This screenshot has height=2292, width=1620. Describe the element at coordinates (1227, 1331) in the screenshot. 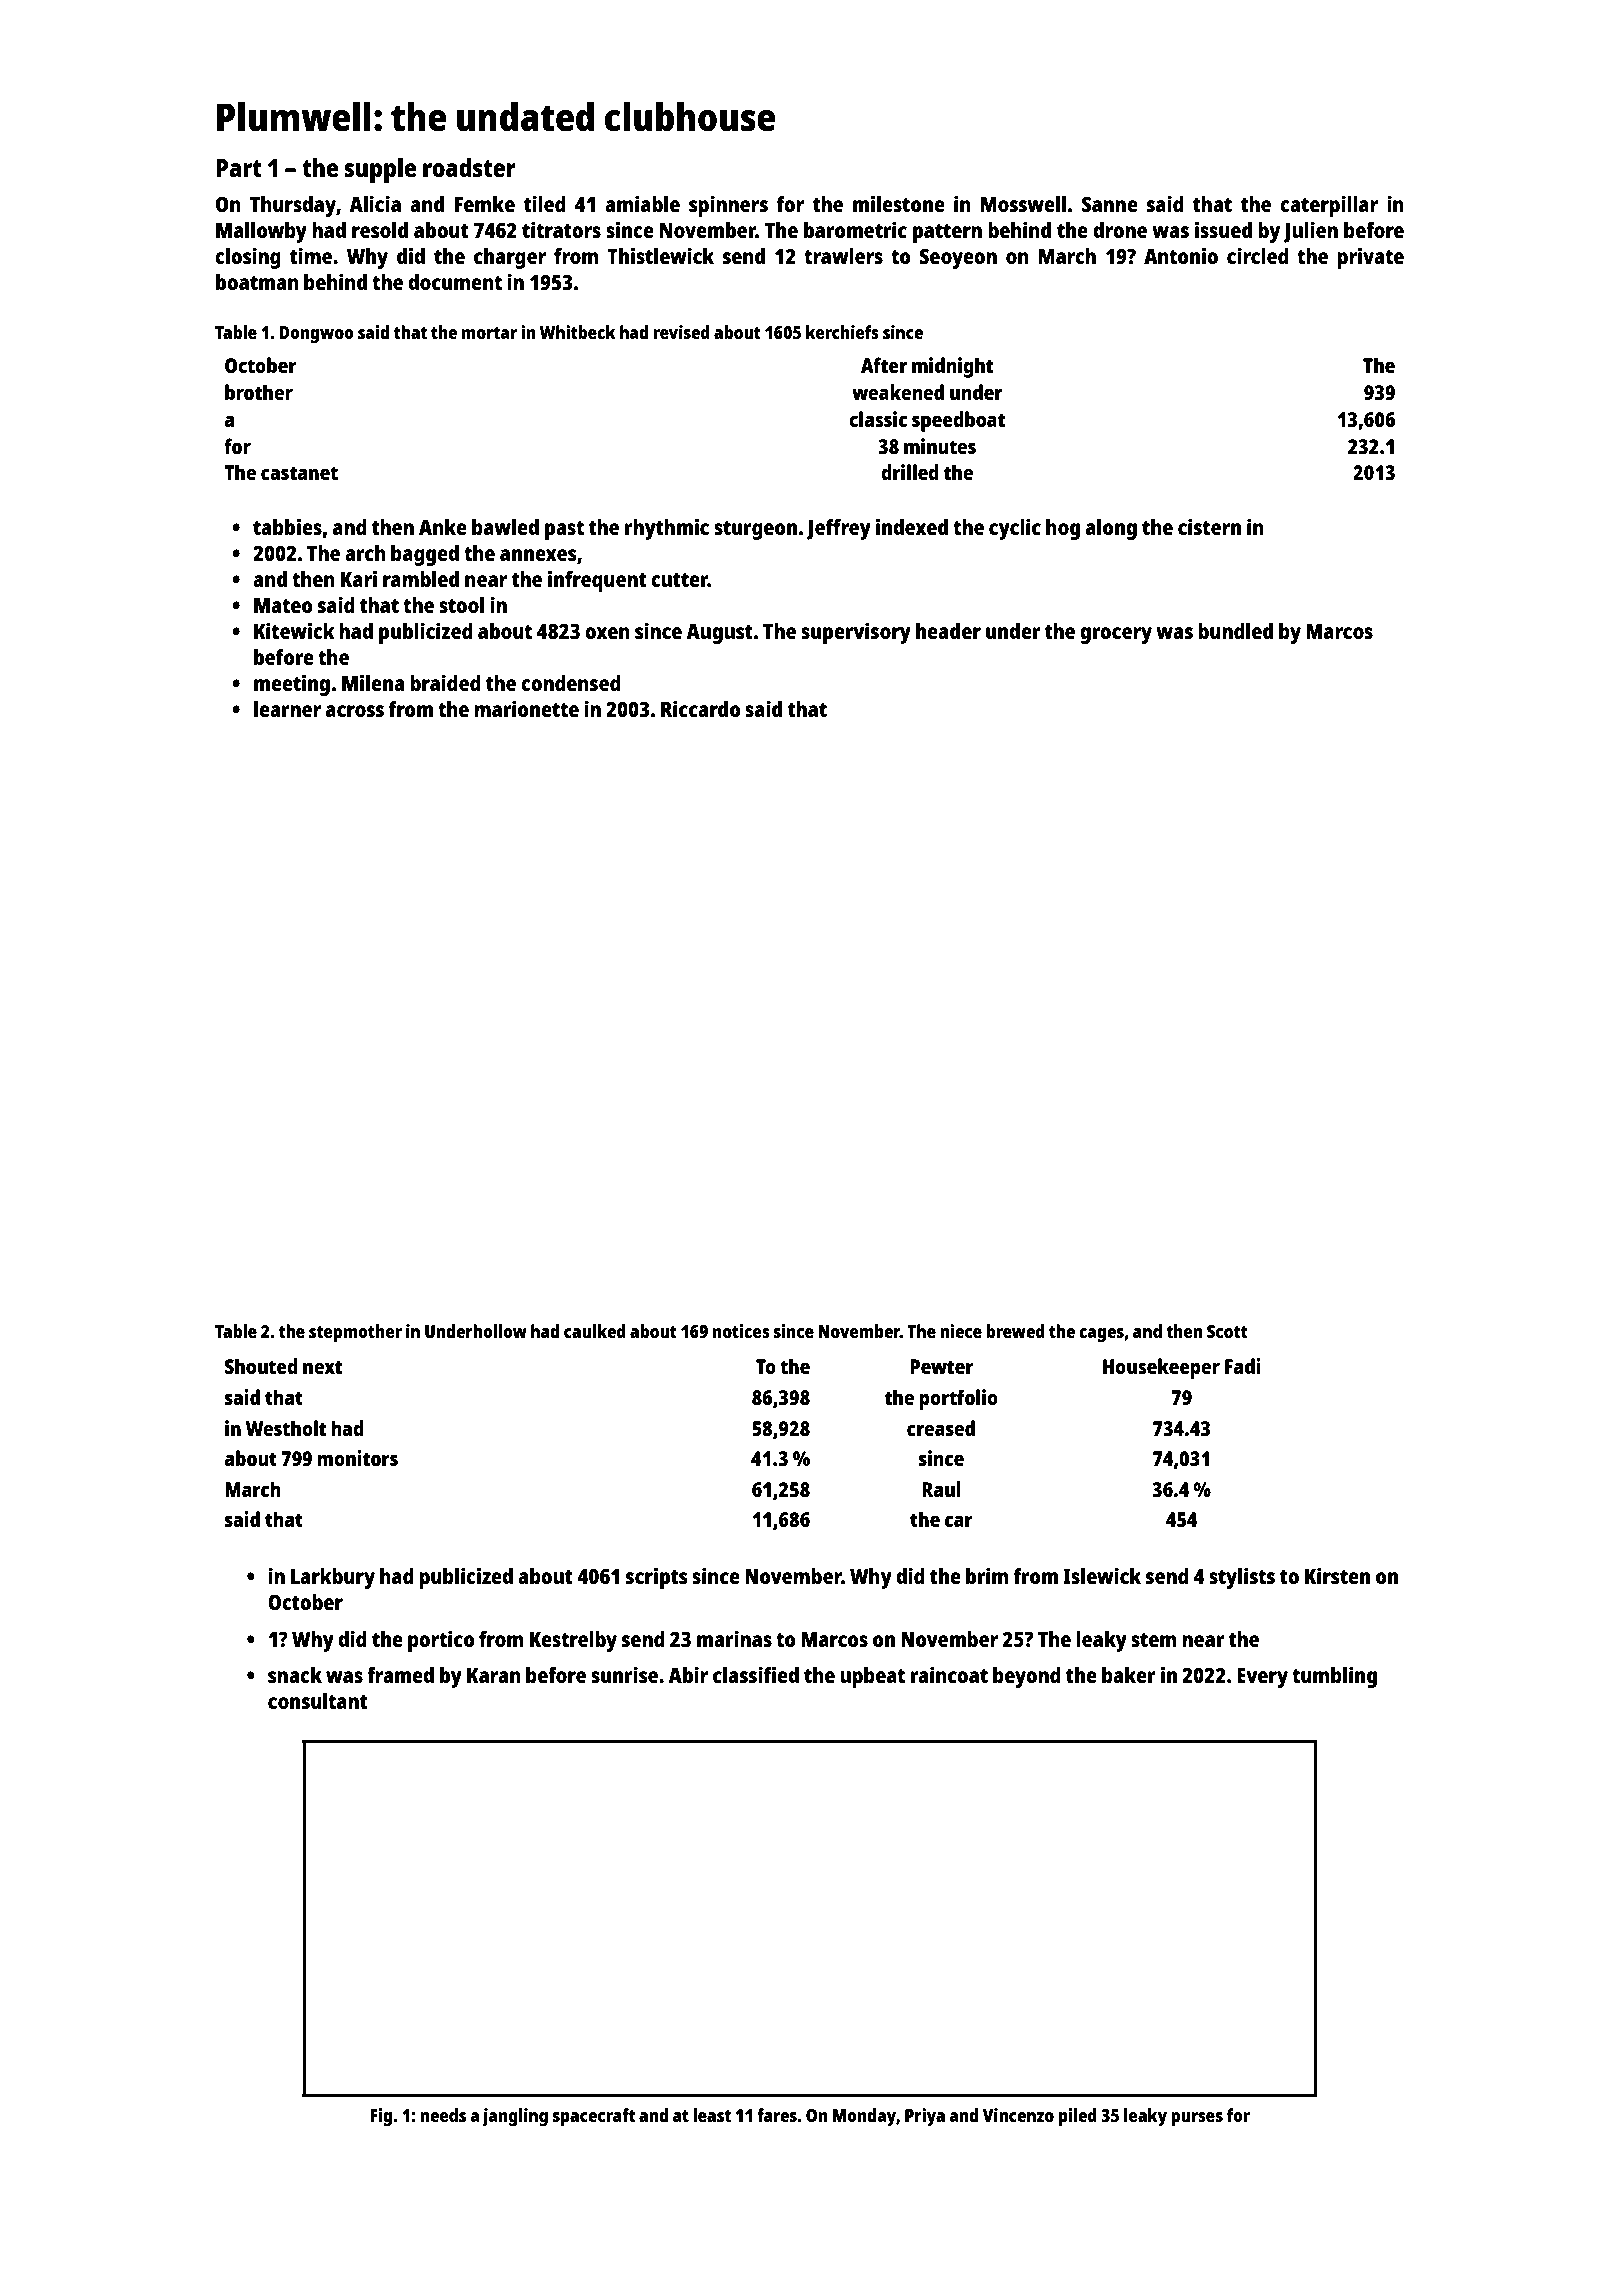

I see `Scott` at that location.
